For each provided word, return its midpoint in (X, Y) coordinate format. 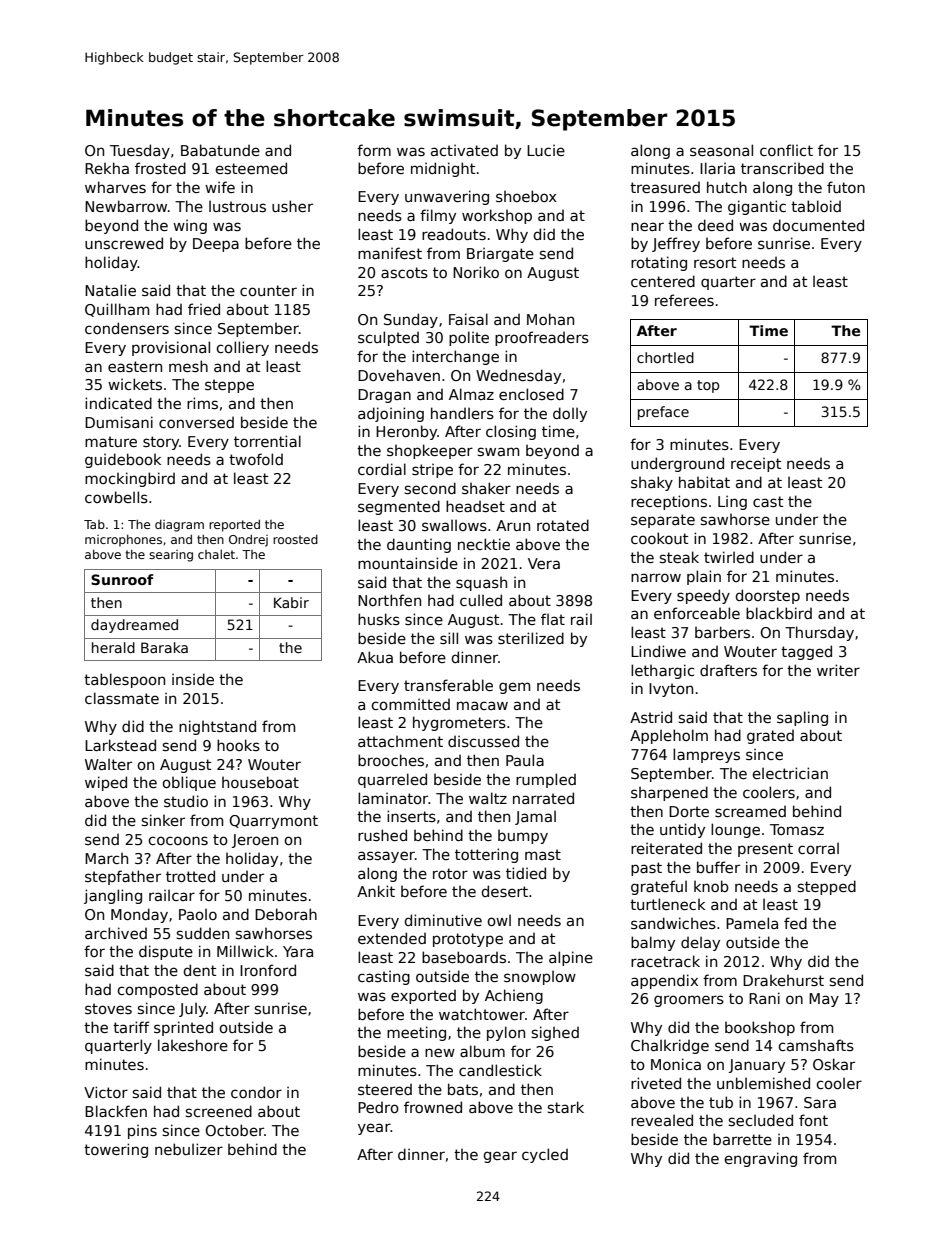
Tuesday (140, 151)
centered (663, 281)
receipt (756, 464)
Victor (106, 1092)
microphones (123, 541)
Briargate (500, 254)
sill (449, 638)
